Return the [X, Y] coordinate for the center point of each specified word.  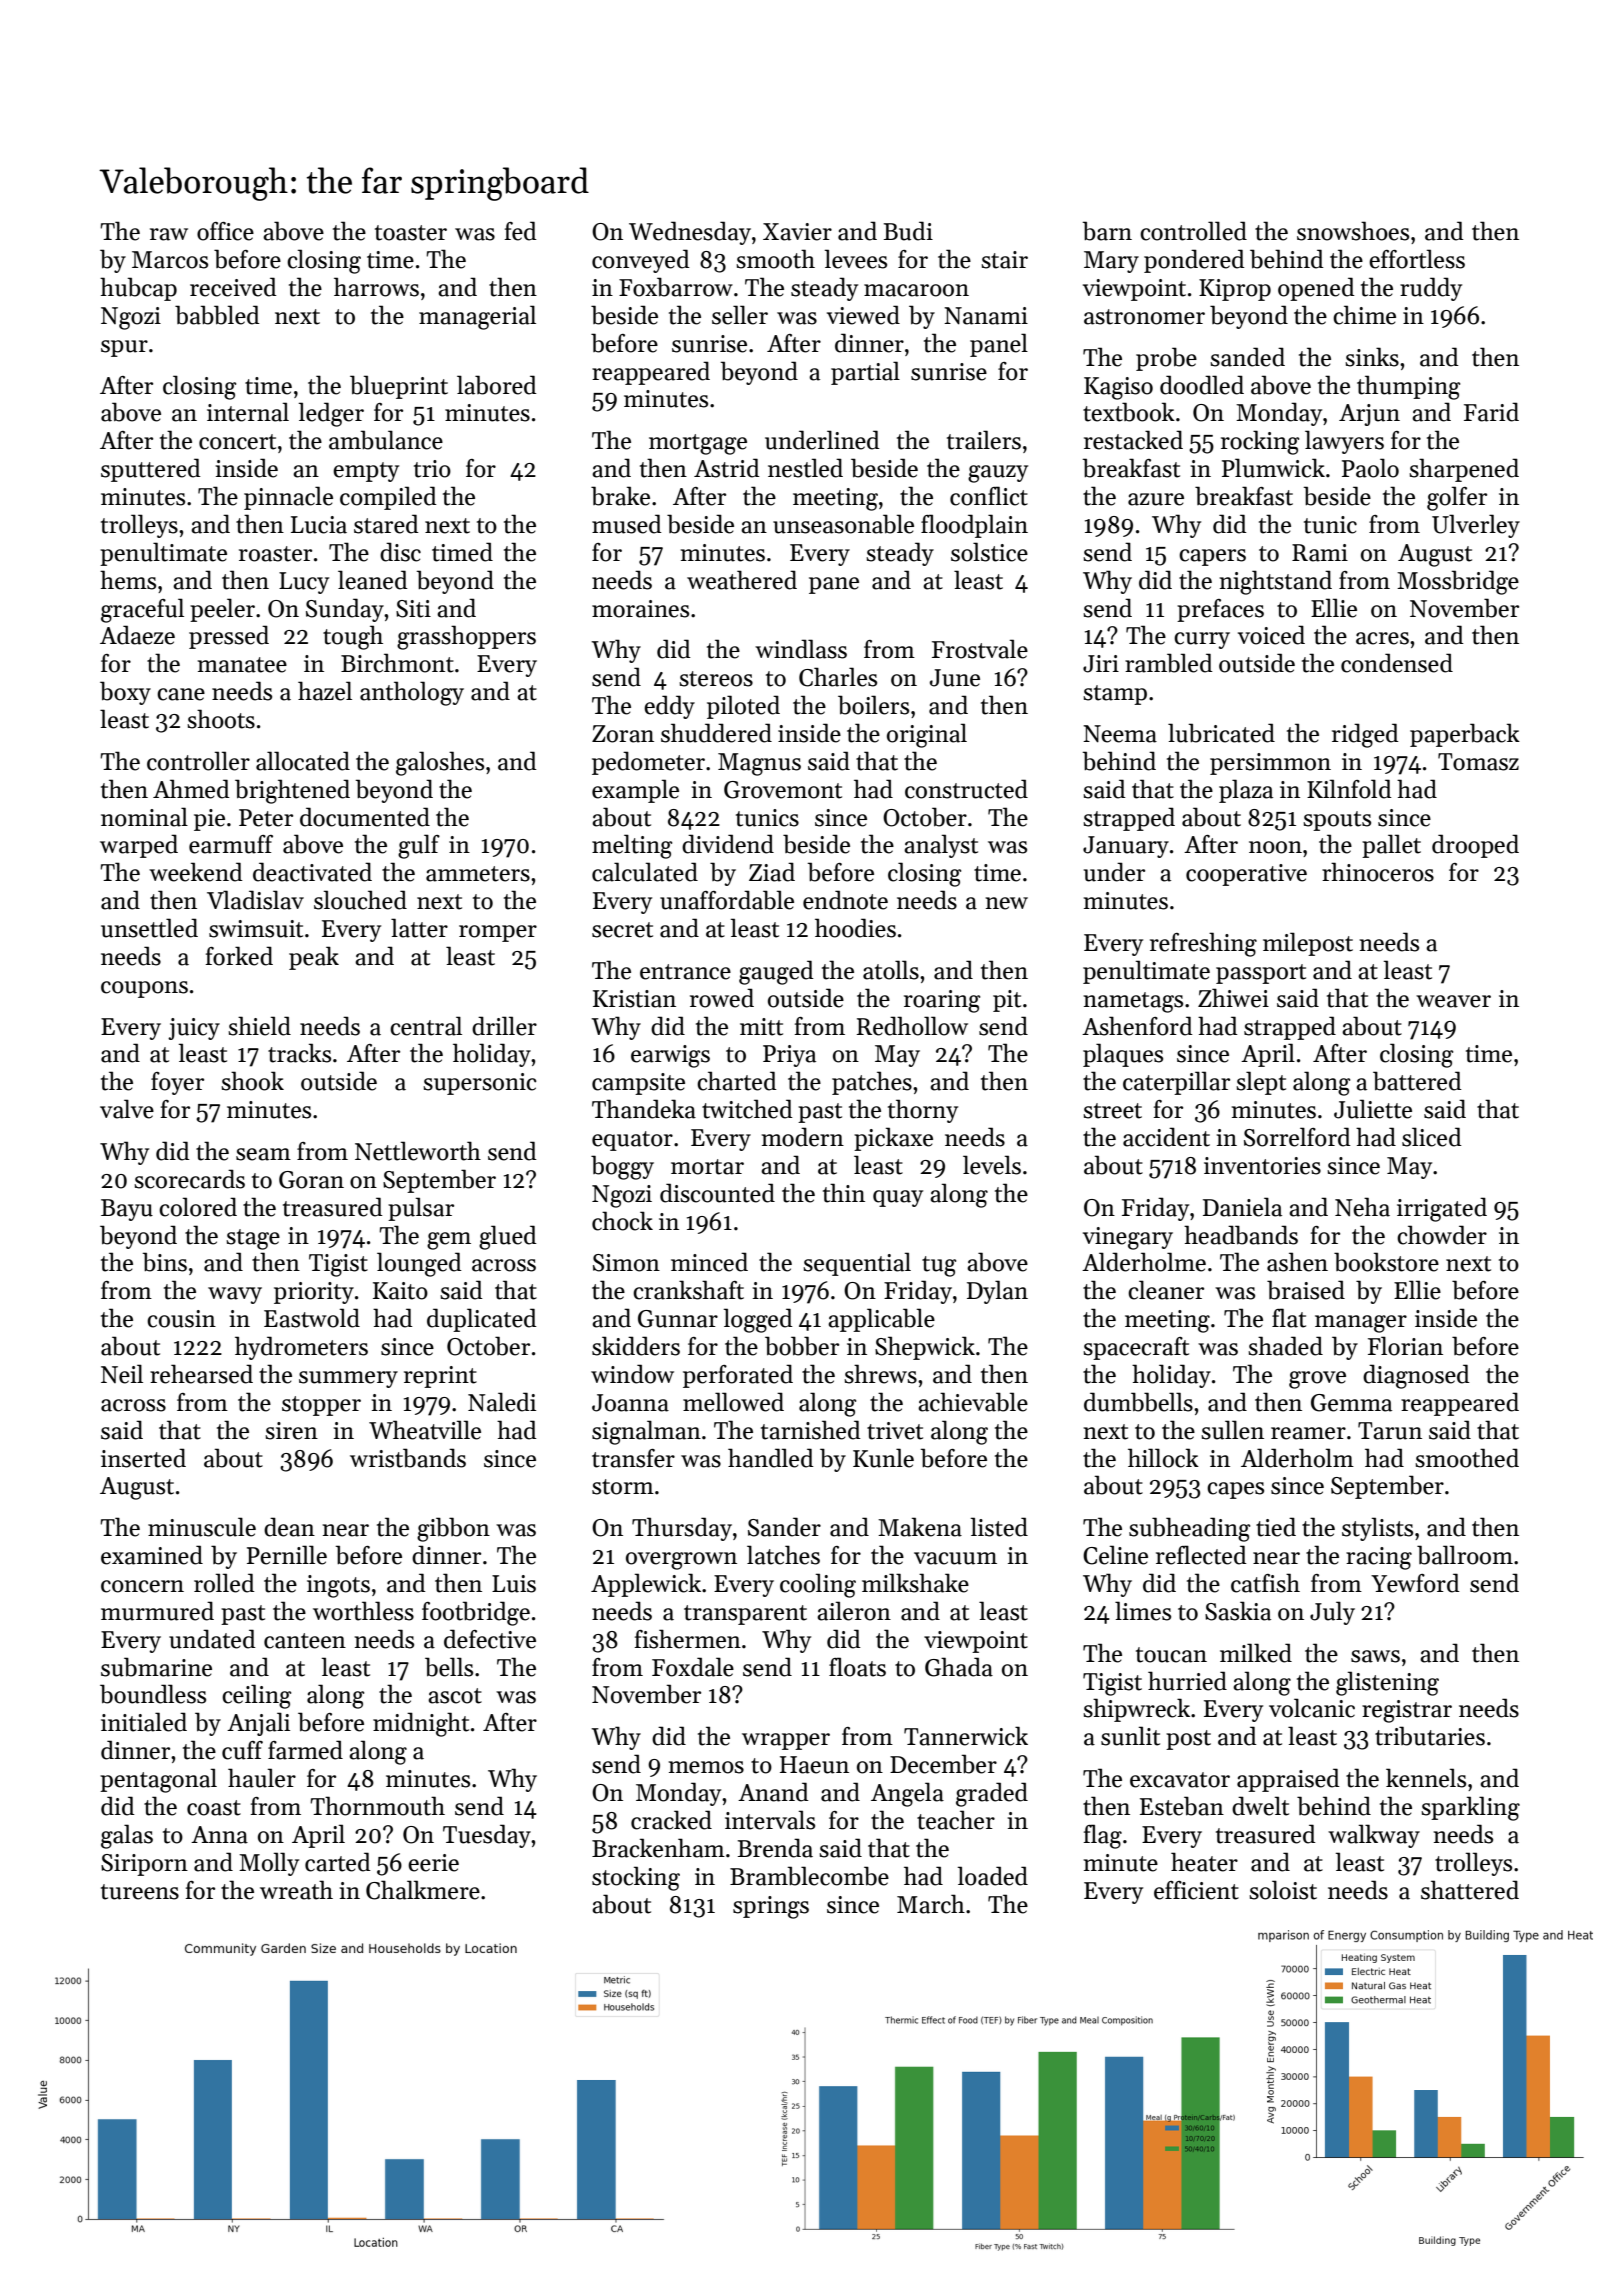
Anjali [258, 1724]
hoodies [855, 928]
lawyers [1344, 442]
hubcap [138, 289]
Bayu [127, 1210]
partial [865, 373]
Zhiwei [1233, 998]
